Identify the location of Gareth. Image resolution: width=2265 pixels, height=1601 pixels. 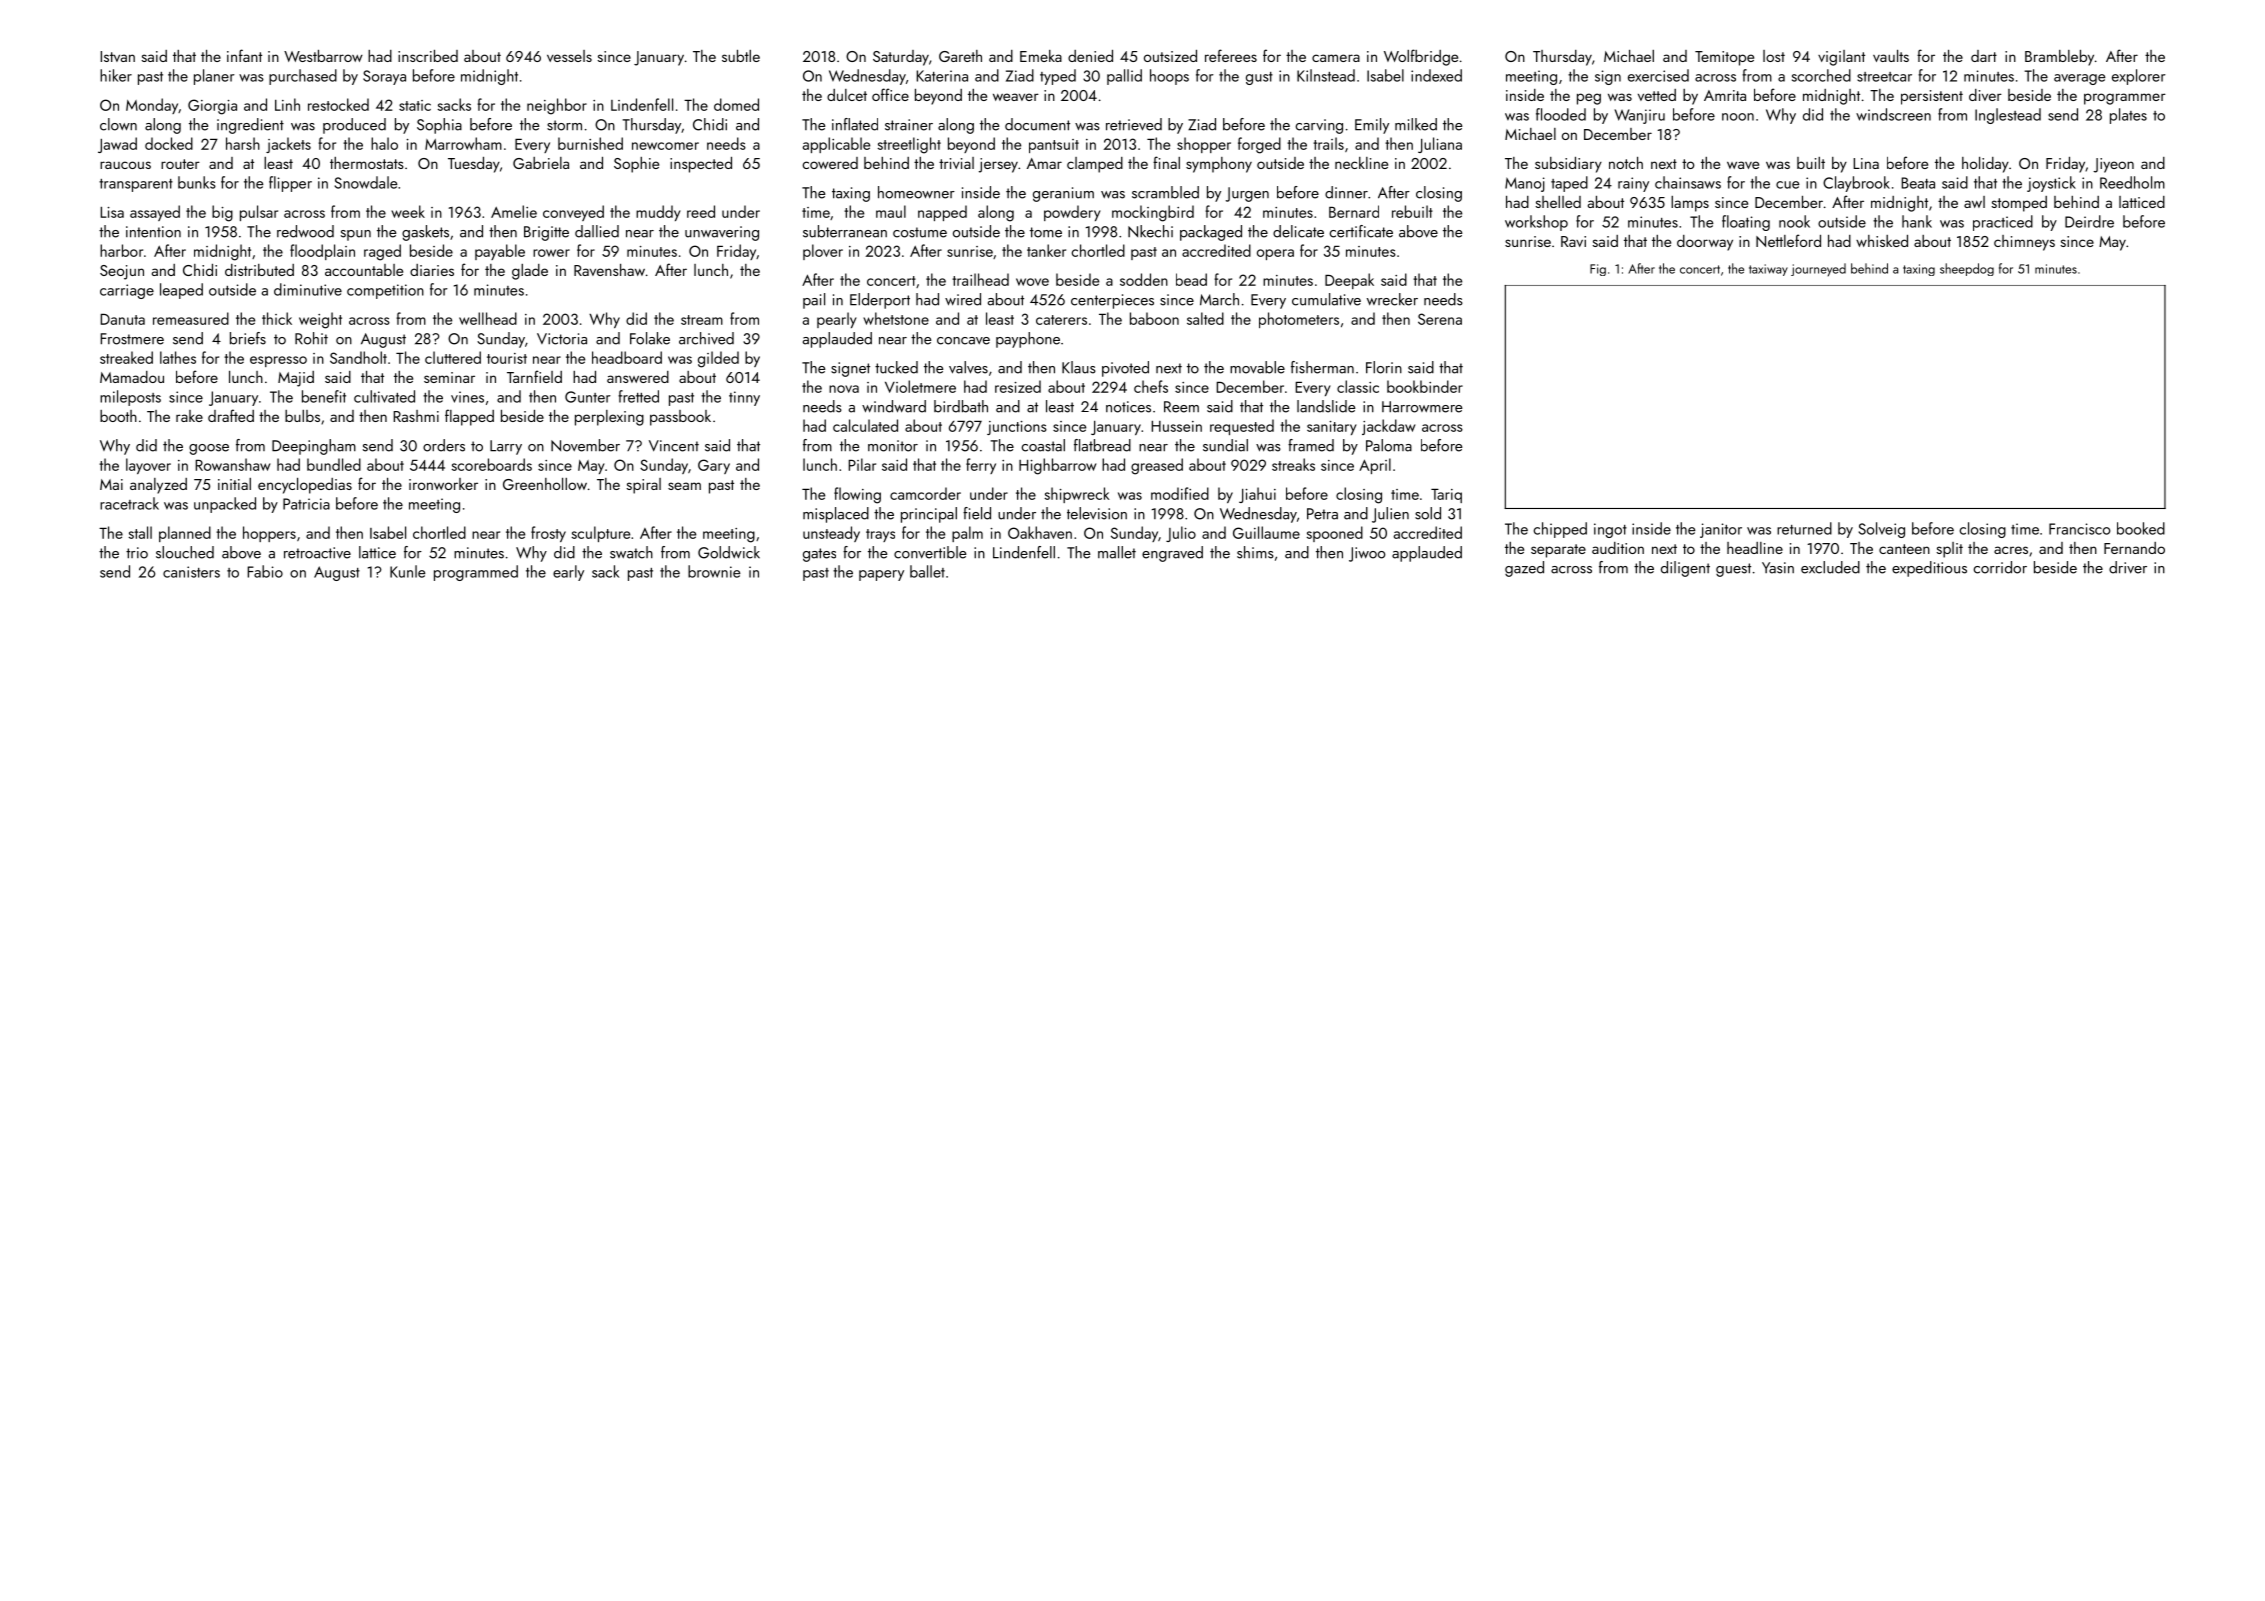
(960, 56).
